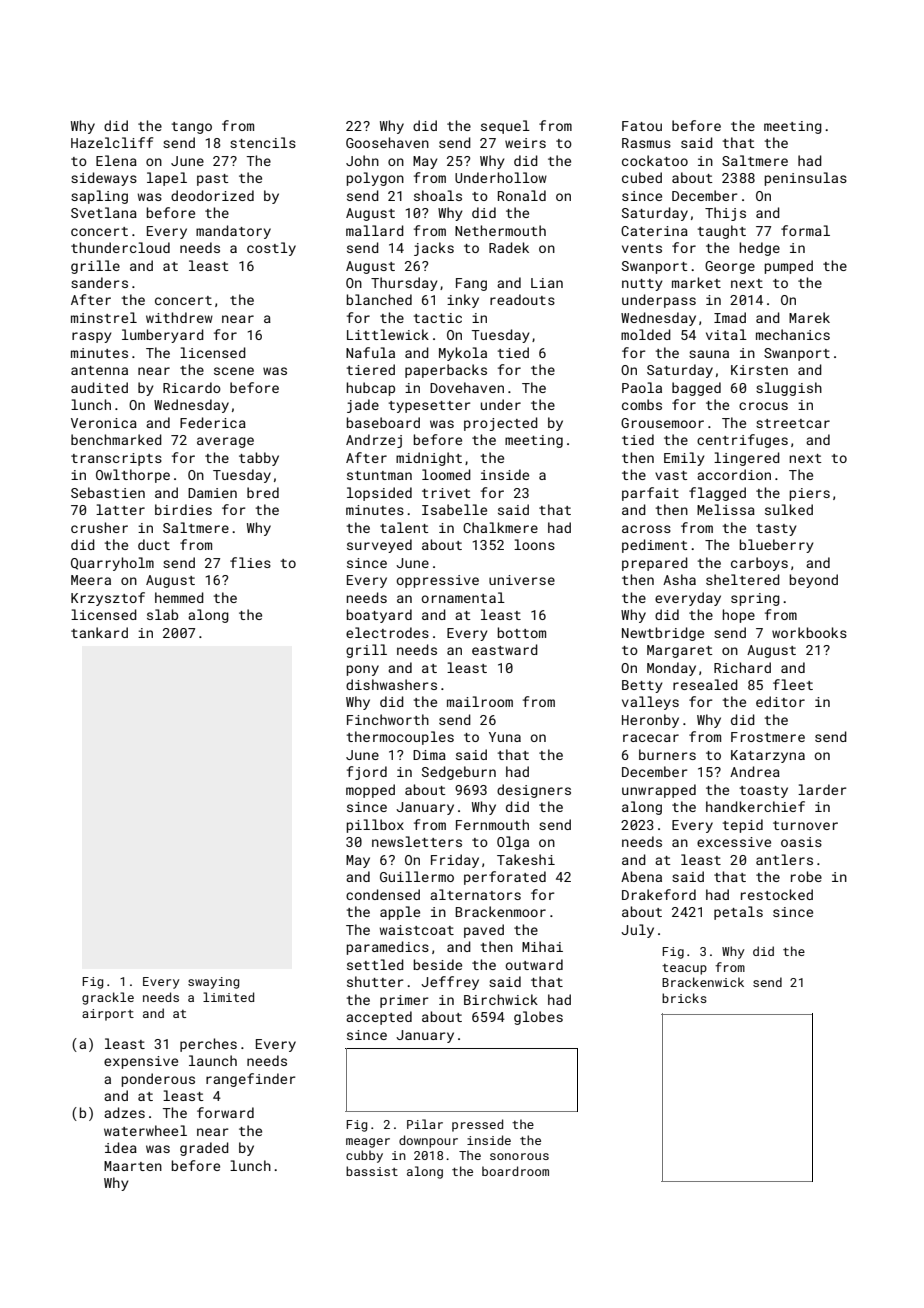  I want to click on tactic, so click(438, 318).
